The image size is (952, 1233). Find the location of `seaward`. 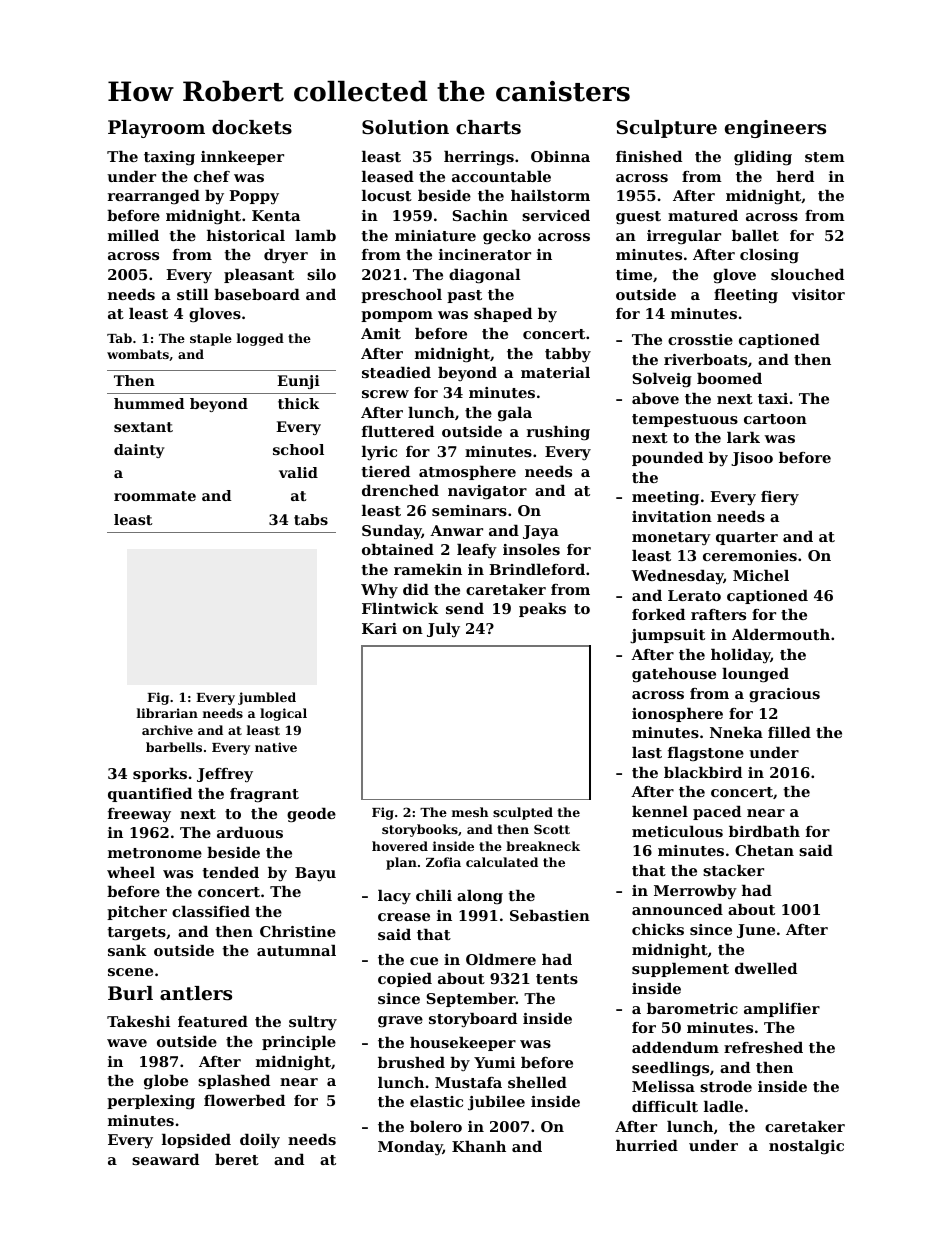

seaward is located at coordinates (165, 1159).
